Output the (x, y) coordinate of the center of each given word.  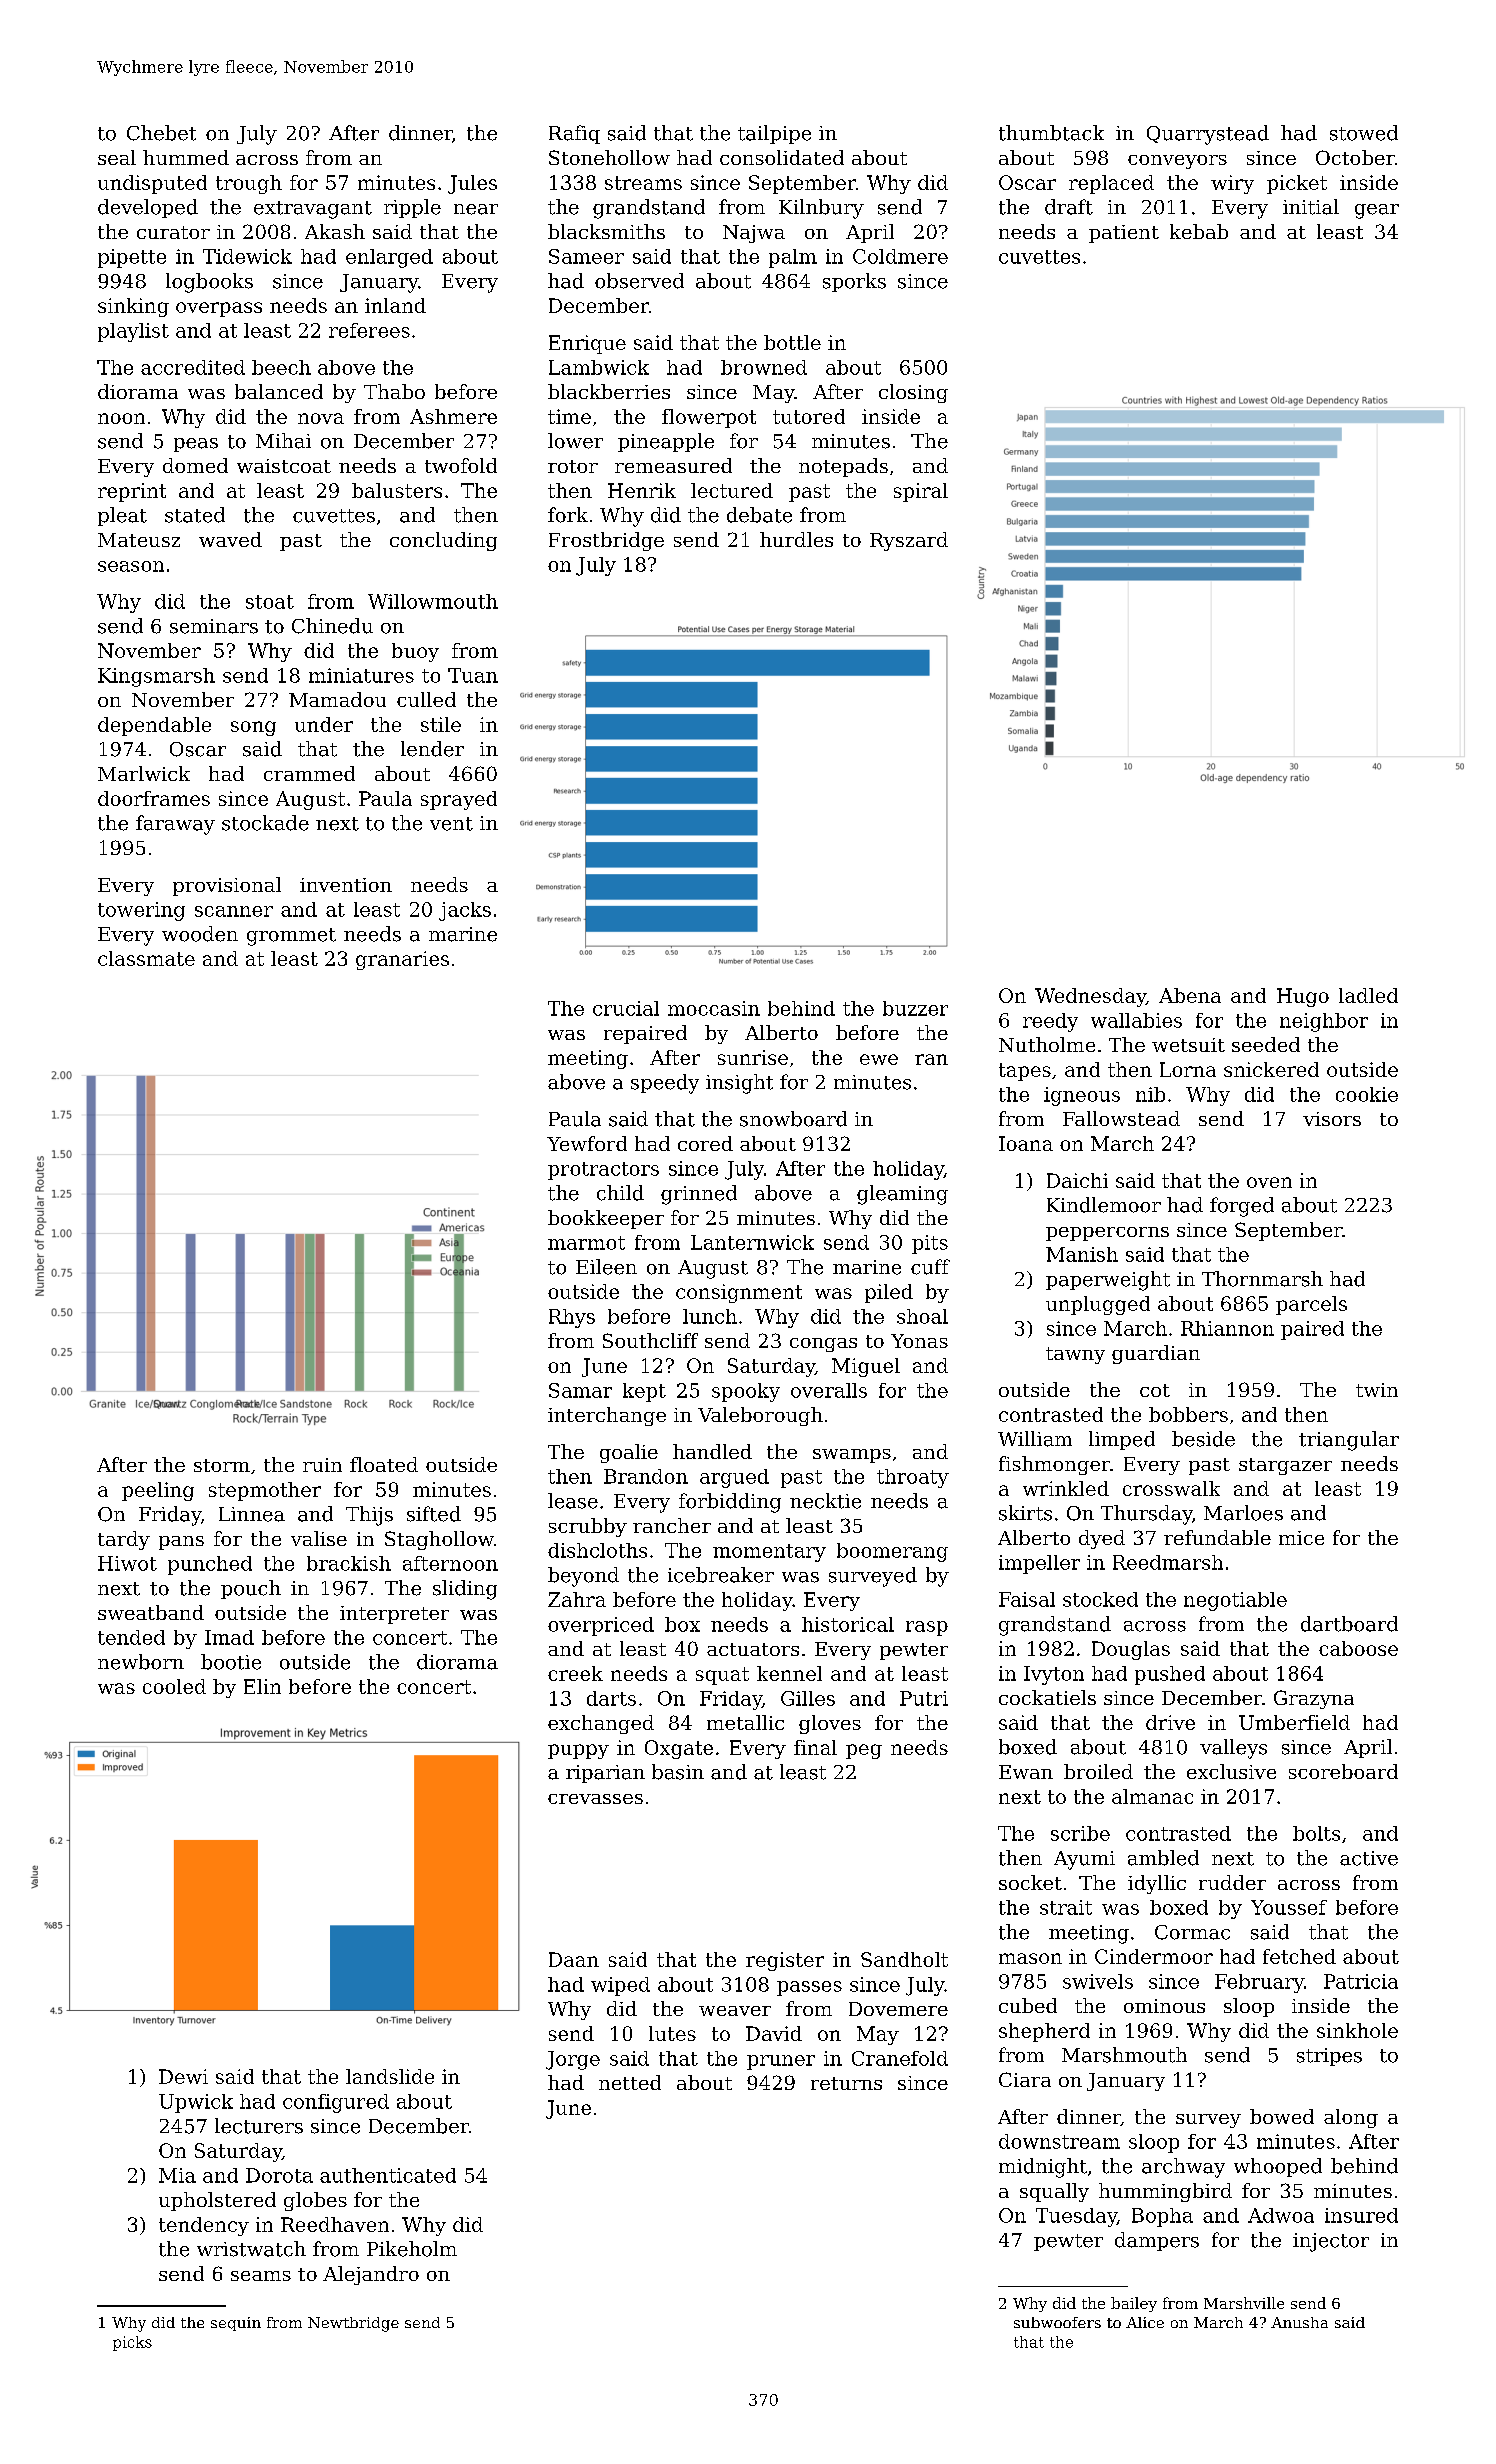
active (1369, 1858)
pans (181, 1543)
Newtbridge (353, 2324)
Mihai (283, 441)
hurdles (796, 539)
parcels (1311, 1305)
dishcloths (597, 1550)
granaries (402, 960)
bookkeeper (606, 1219)
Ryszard (909, 541)
